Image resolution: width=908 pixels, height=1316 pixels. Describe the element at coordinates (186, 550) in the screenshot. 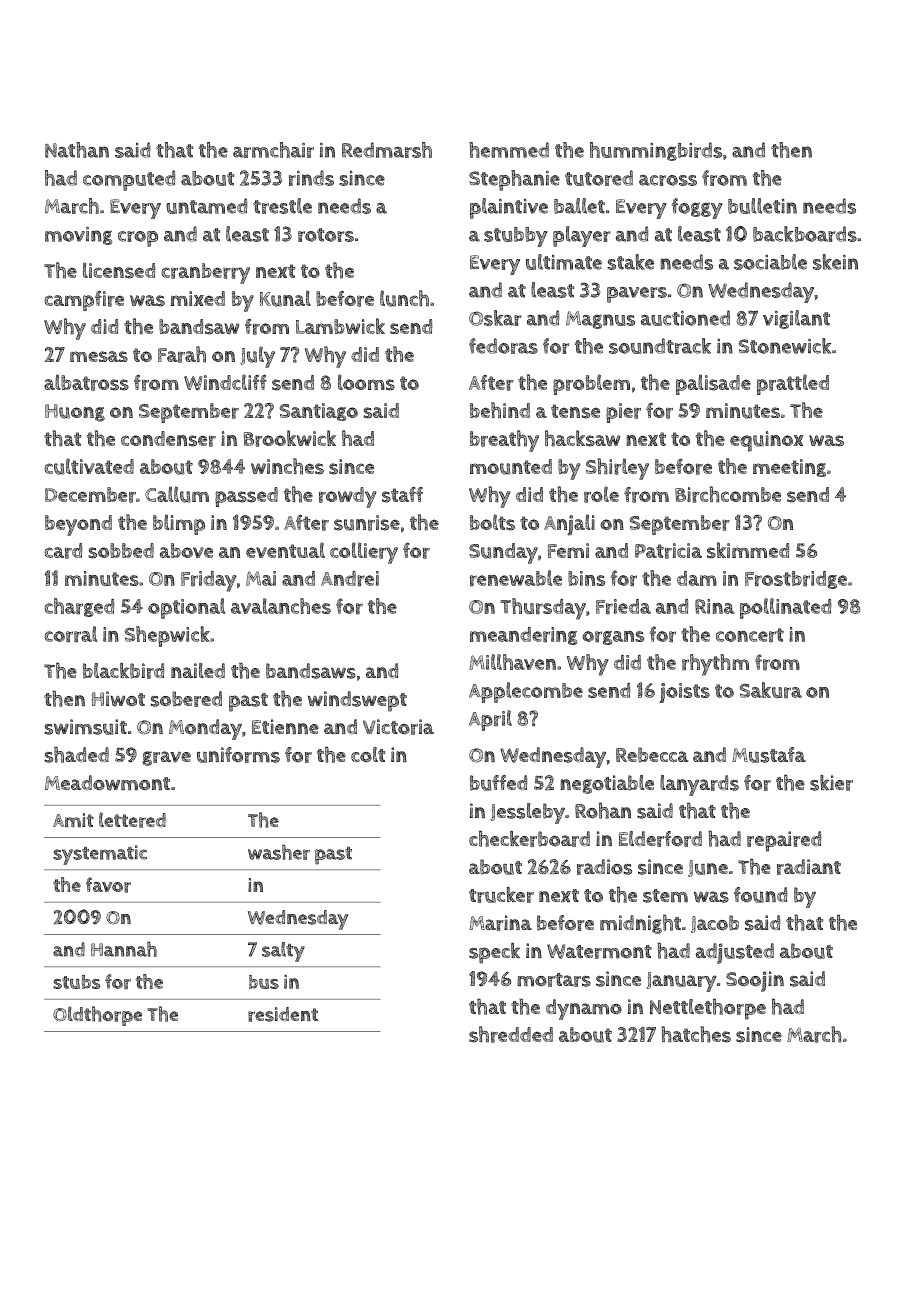

I see `above` at that location.
